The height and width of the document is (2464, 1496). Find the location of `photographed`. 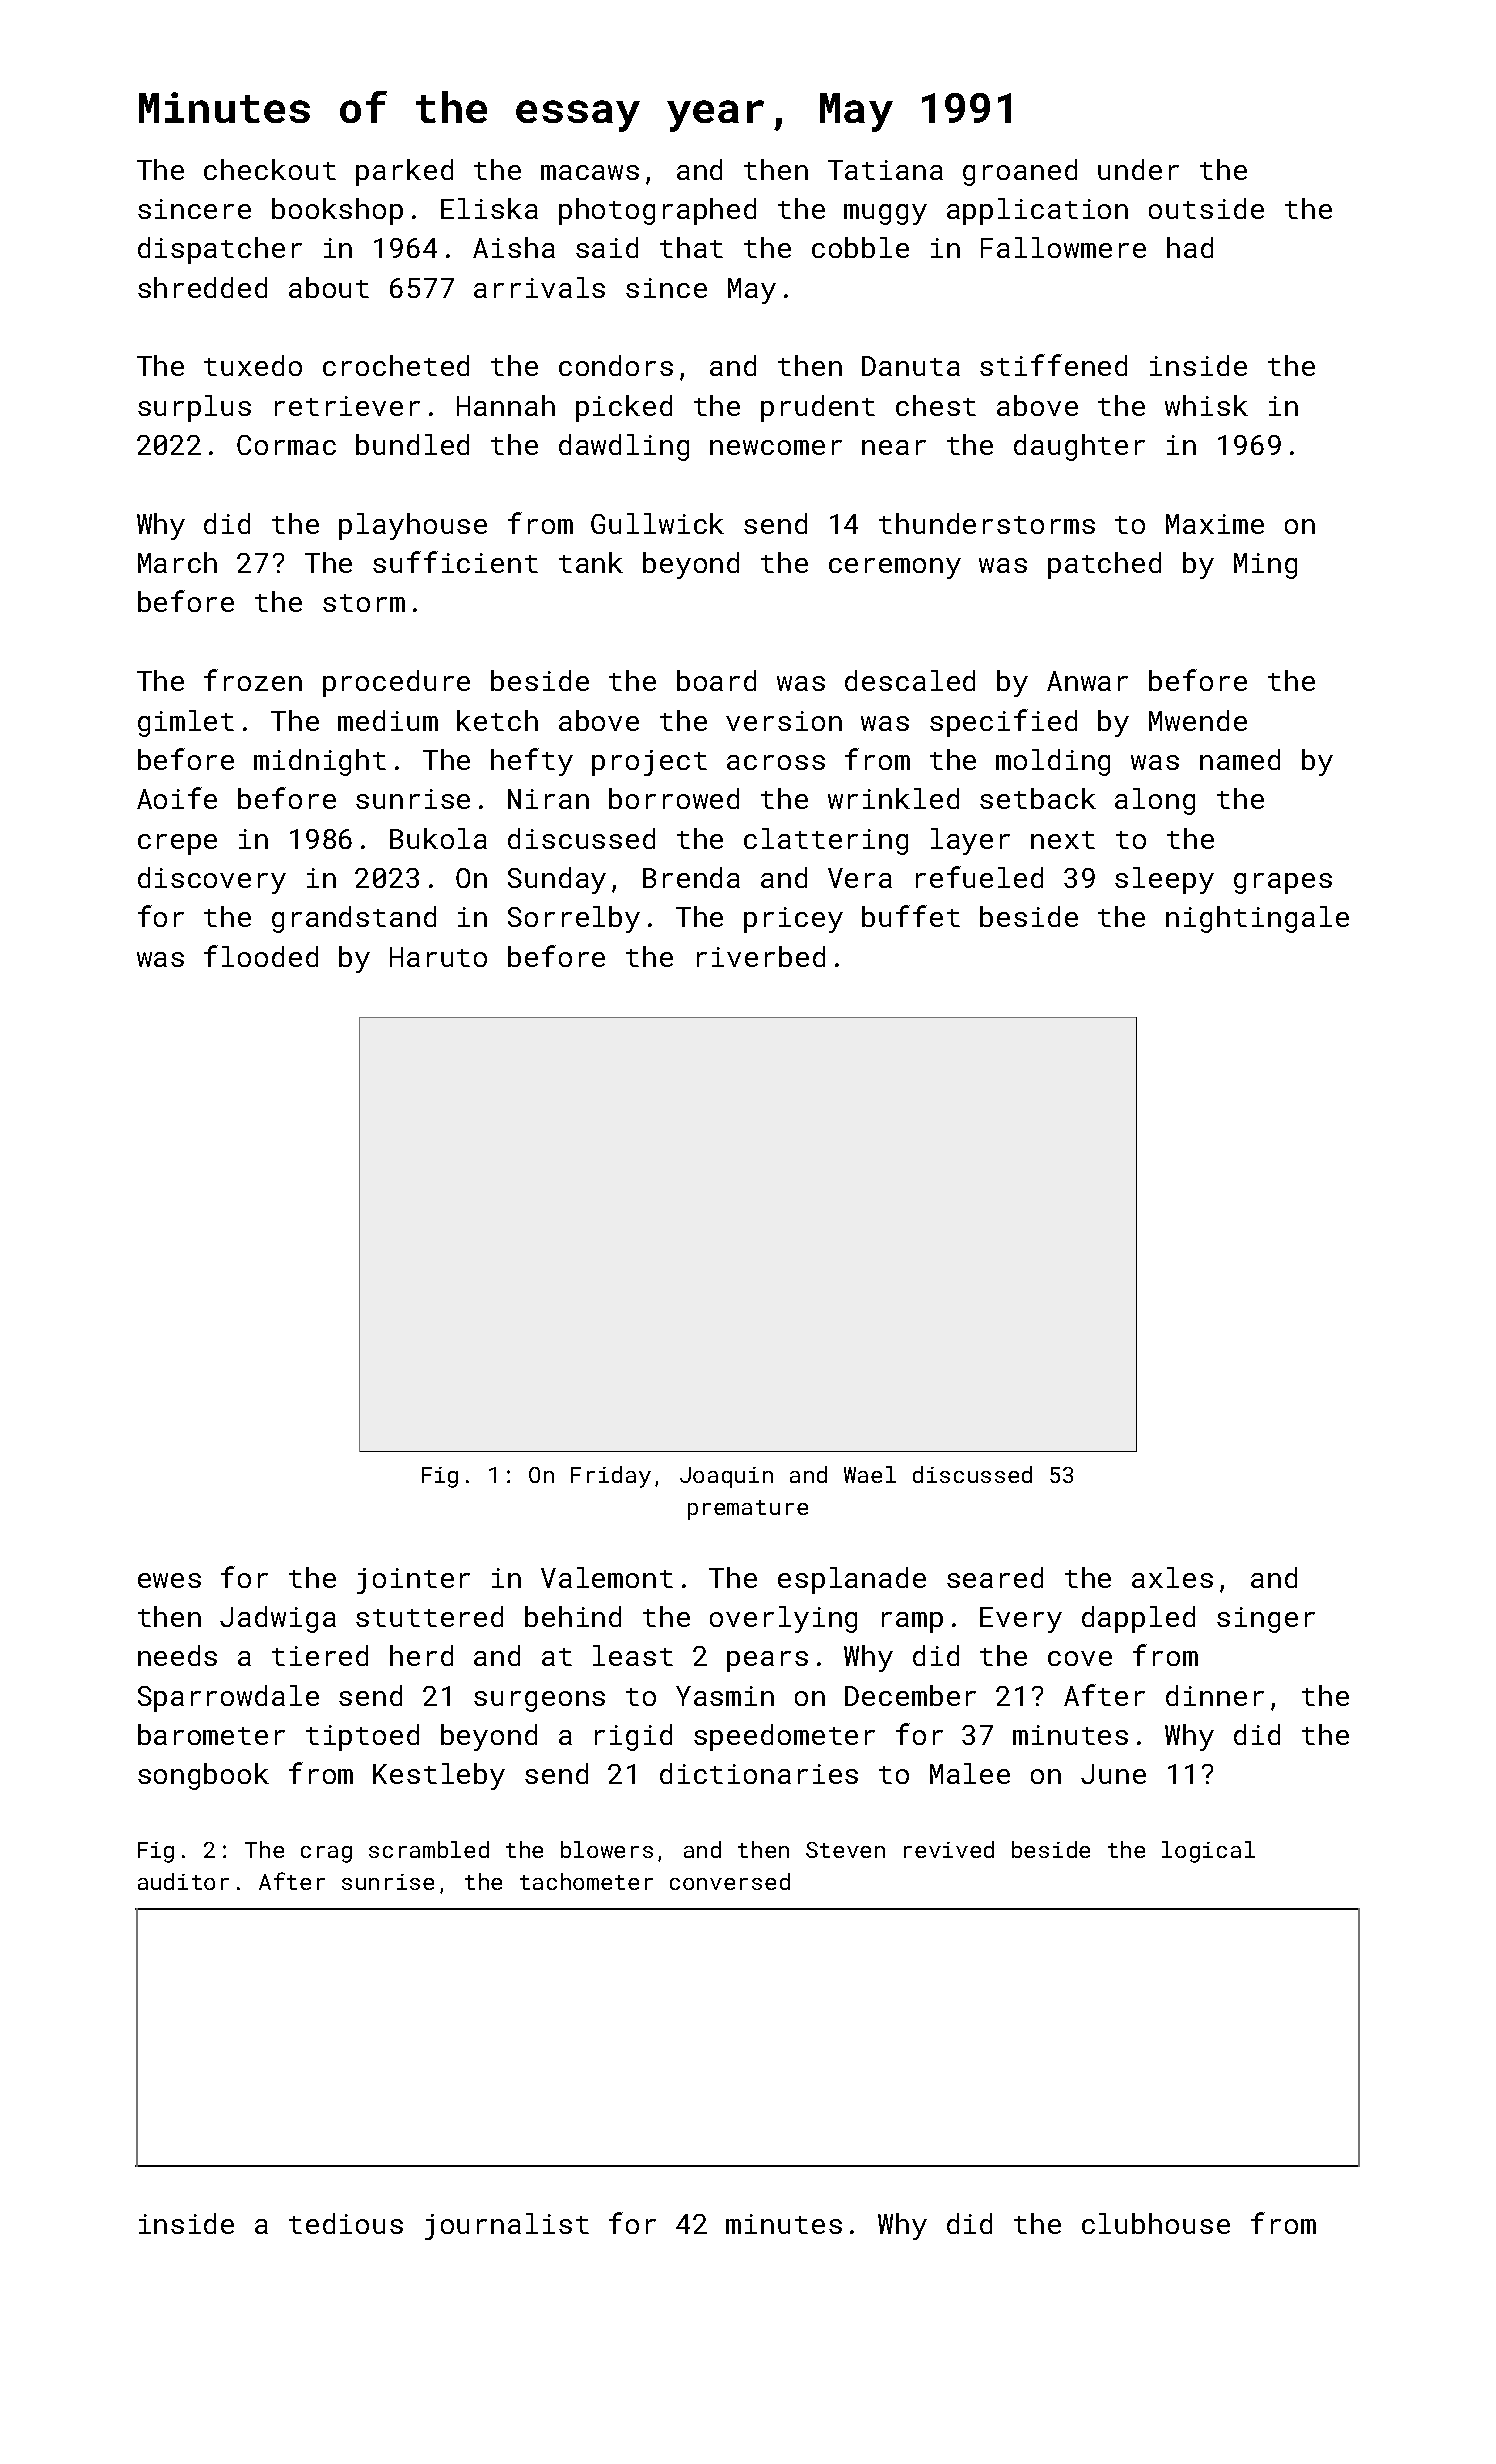

photographed is located at coordinates (657, 211).
